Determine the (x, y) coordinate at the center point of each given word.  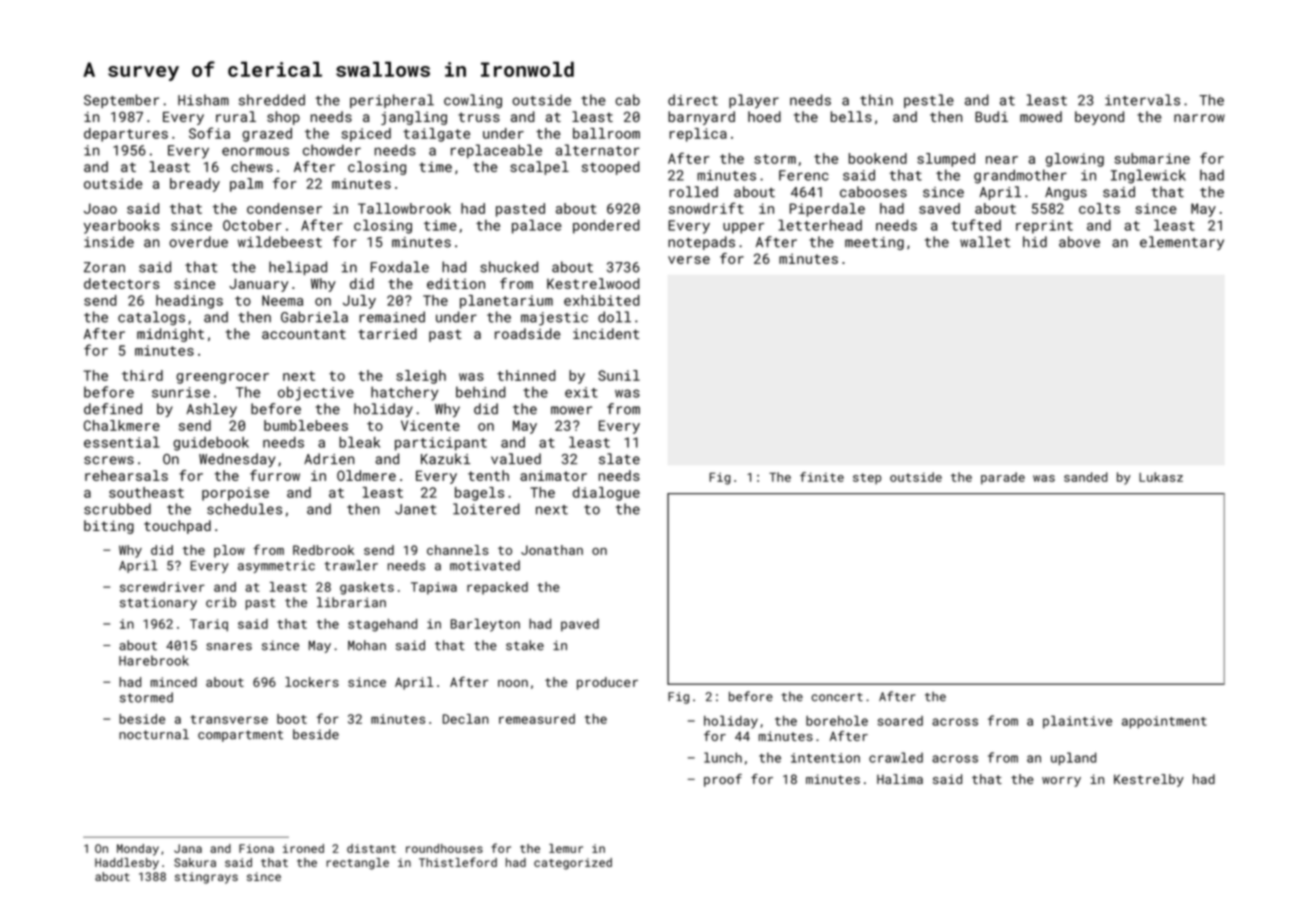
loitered (486, 509)
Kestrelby (1149, 780)
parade (1003, 478)
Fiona (256, 848)
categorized (573, 864)
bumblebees (306, 425)
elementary (1182, 243)
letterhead (820, 225)
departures (126, 135)
